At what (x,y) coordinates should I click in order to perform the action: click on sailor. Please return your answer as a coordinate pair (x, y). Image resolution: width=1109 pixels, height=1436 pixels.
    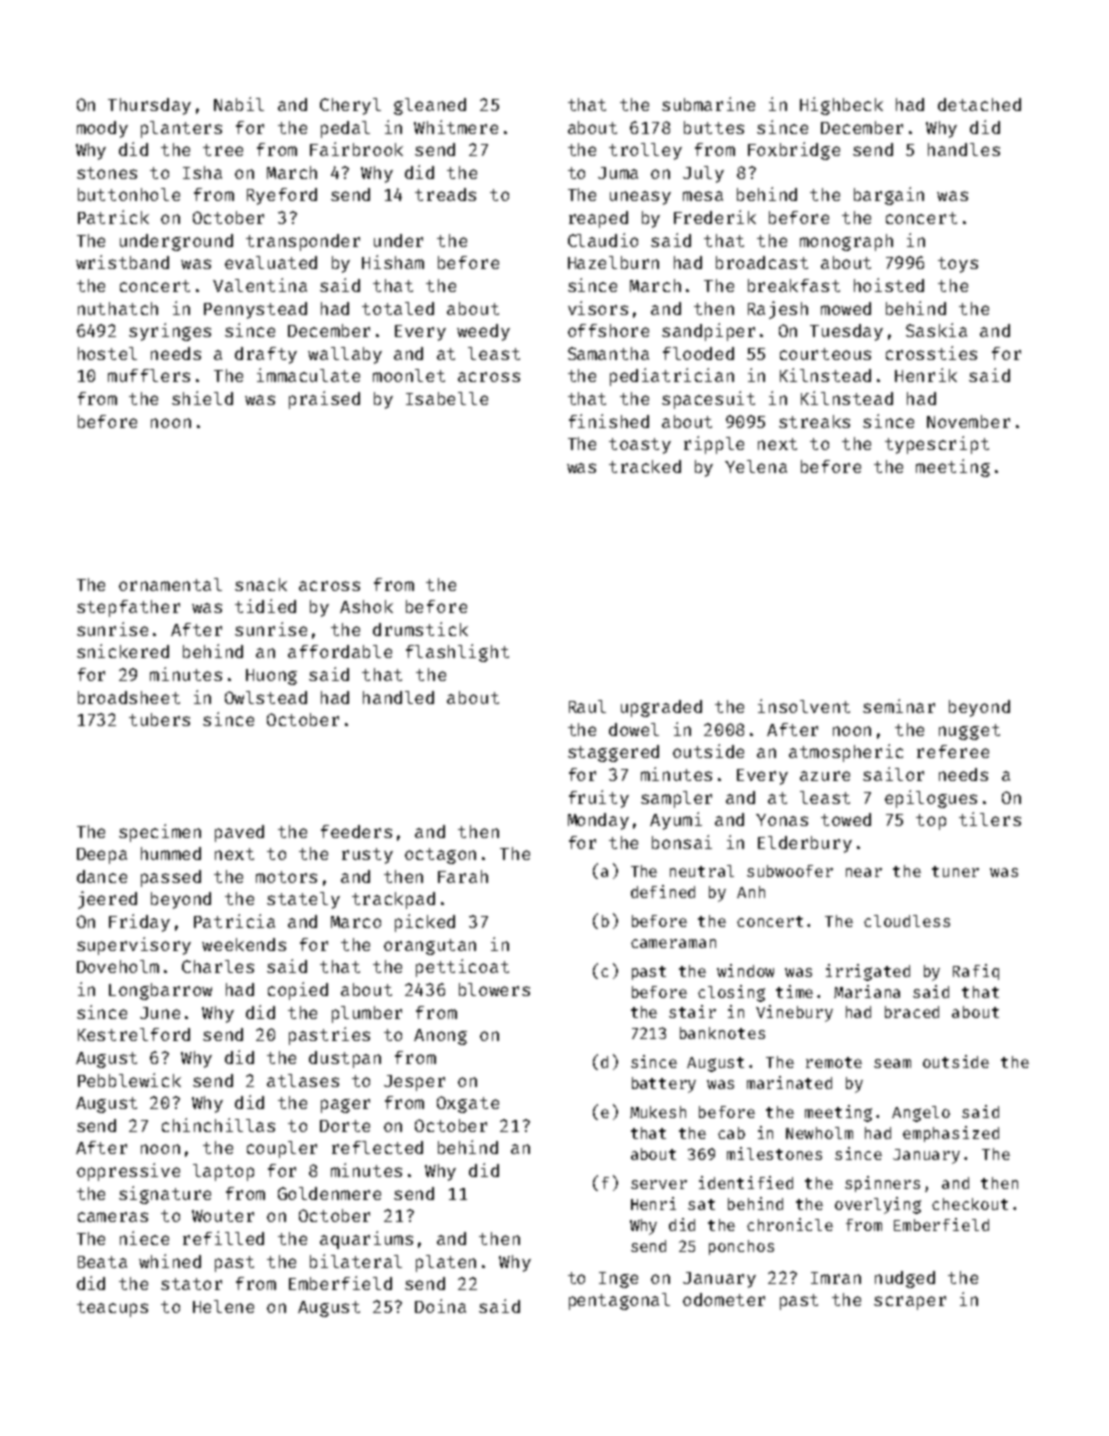
    Looking at the image, I should click on (893, 774).
